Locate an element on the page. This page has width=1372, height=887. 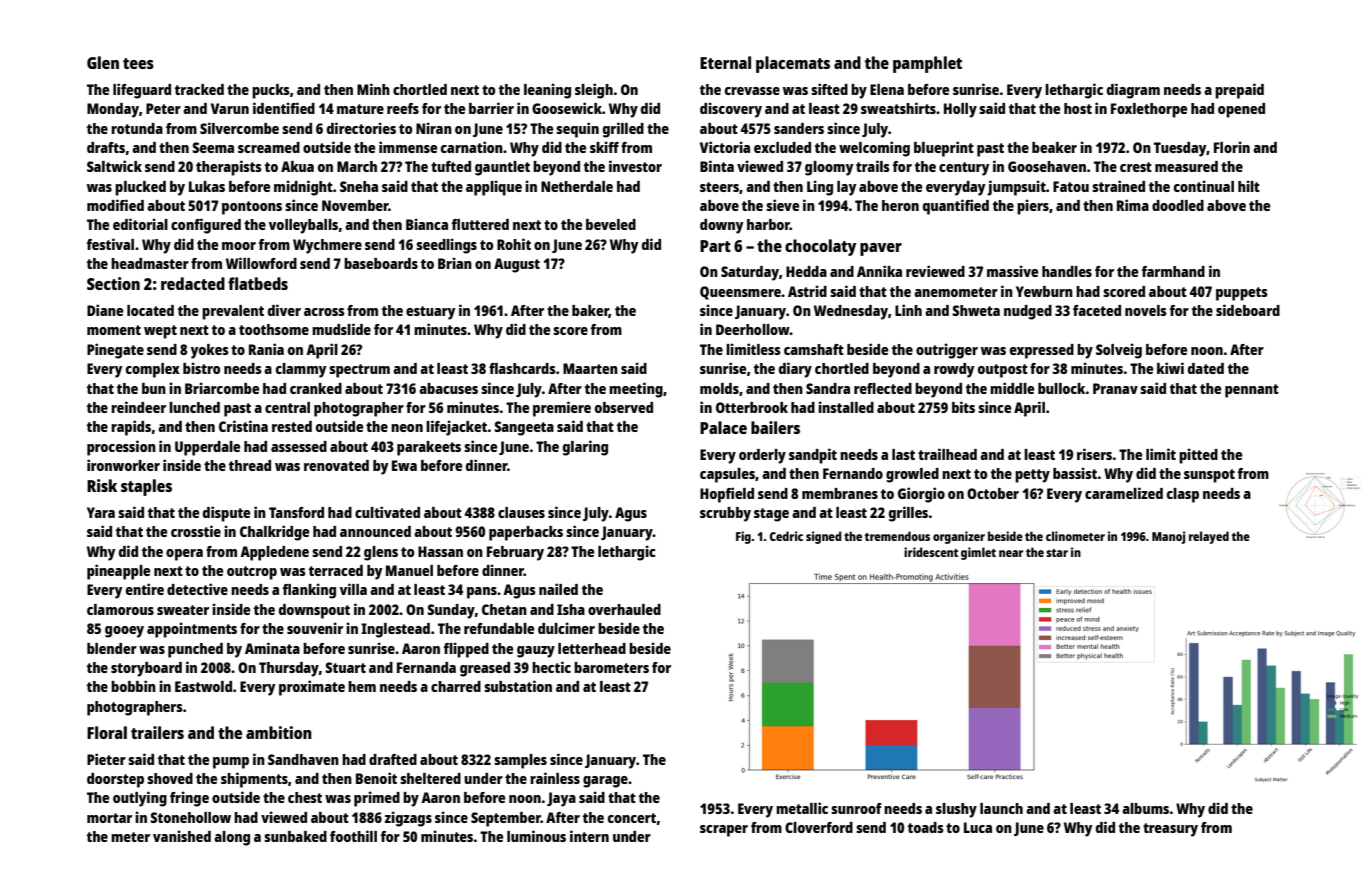
nailed is located at coordinates (558, 589).
